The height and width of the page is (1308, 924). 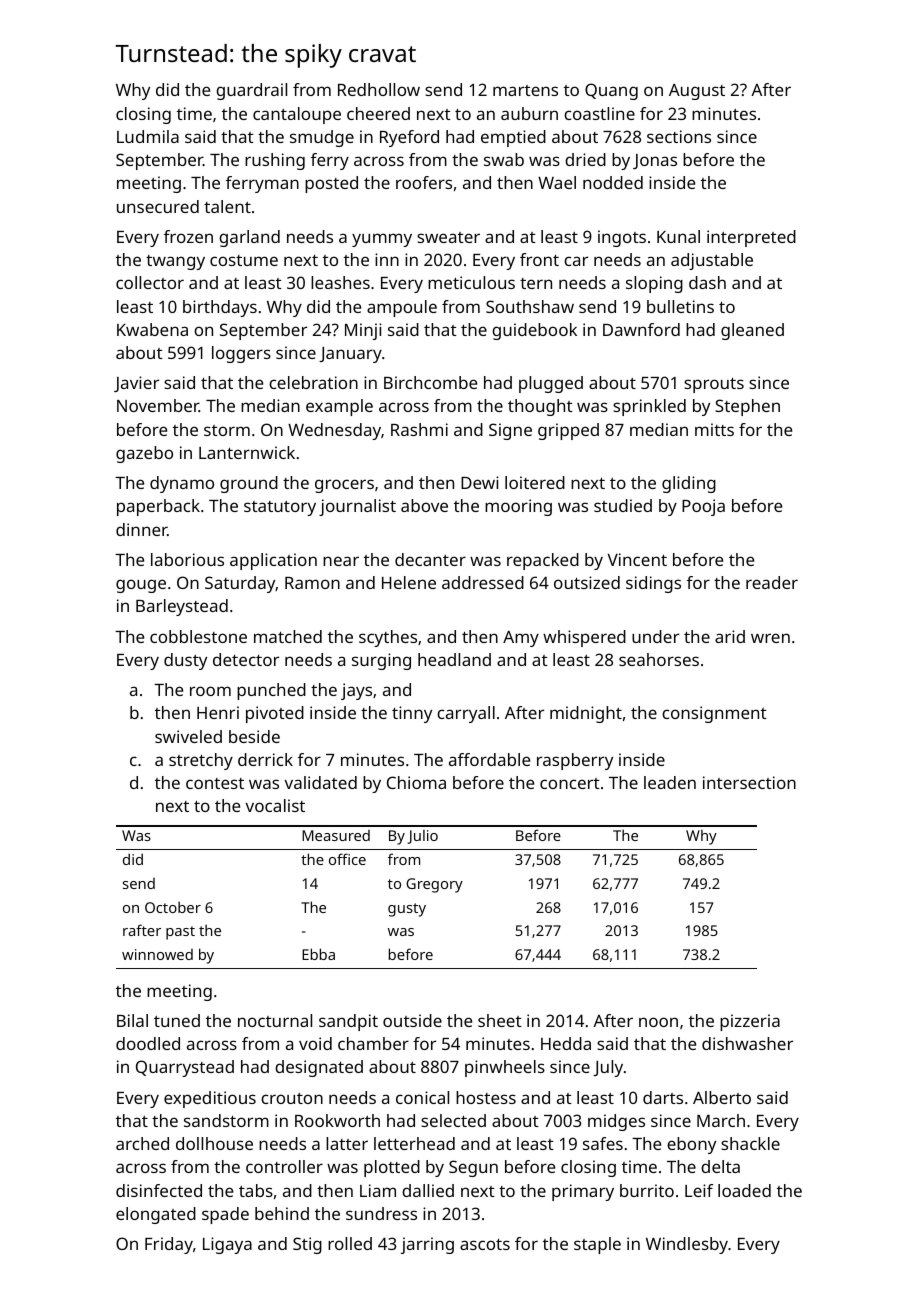 What do you see at coordinates (510, 431) in the page?
I see `Signe` at bounding box center [510, 431].
